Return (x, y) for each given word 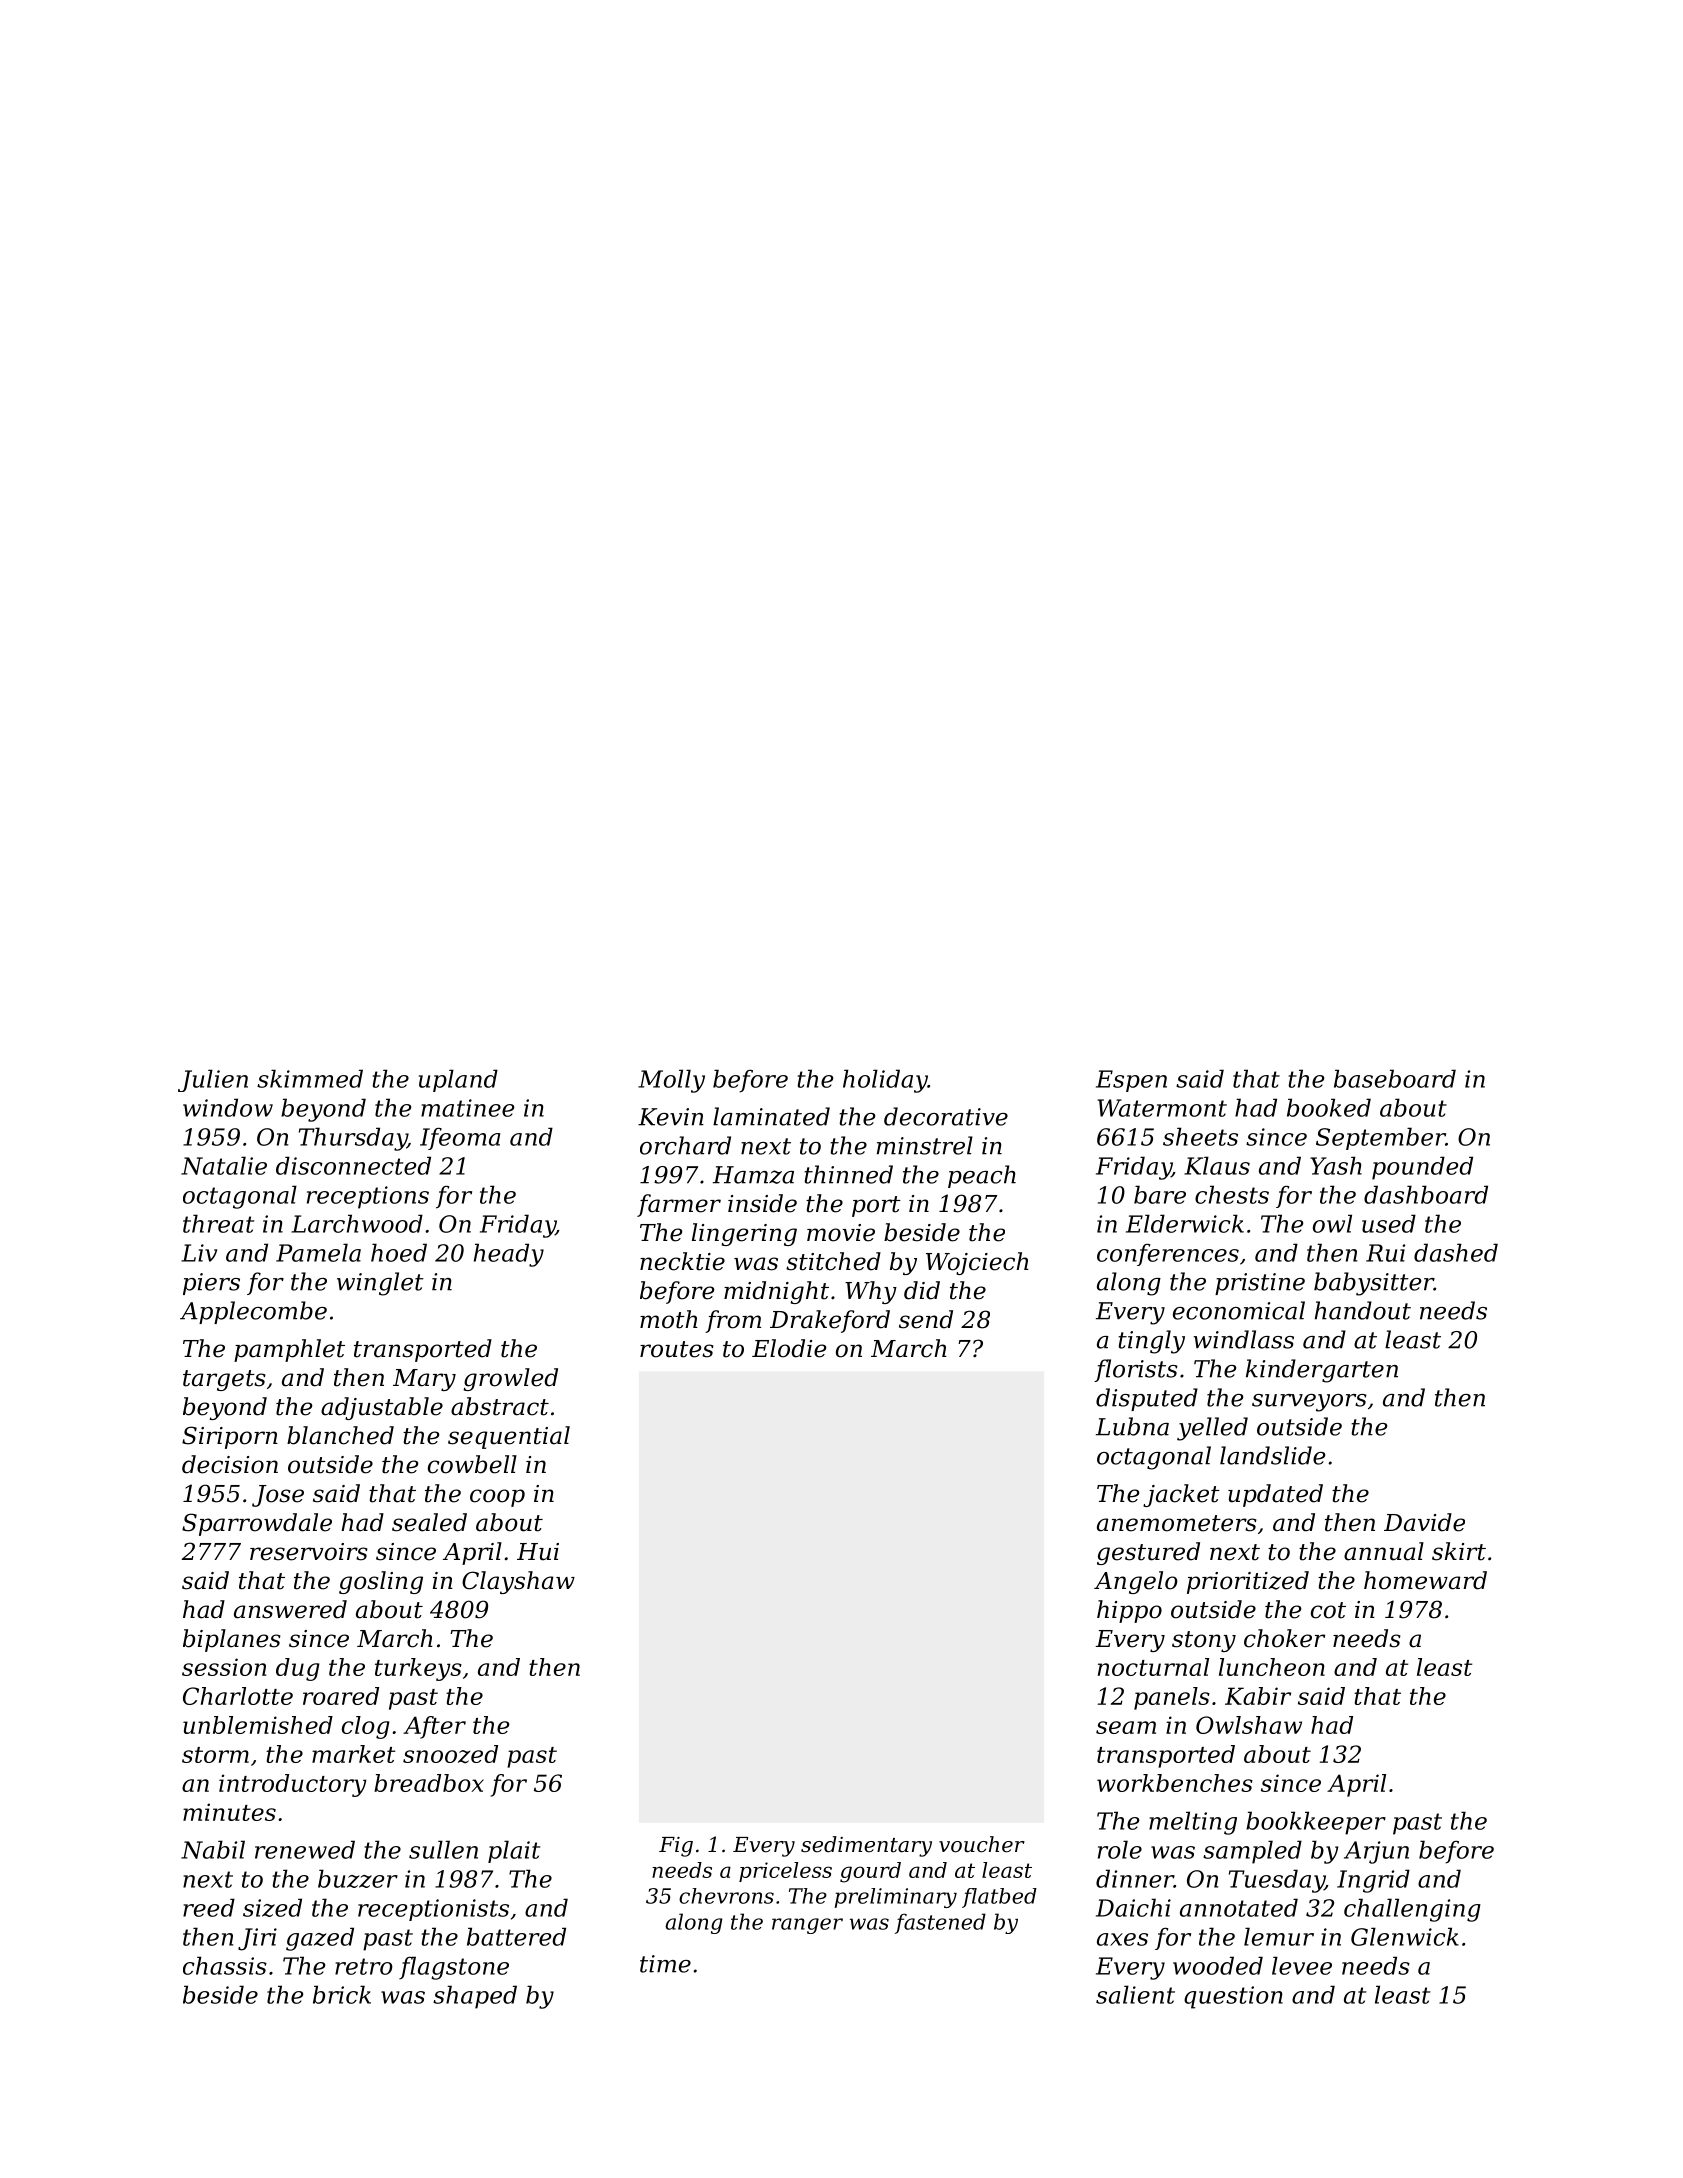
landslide (1272, 1455)
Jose (278, 1496)
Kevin (671, 1117)
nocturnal (1153, 1667)
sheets (1200, 1136)
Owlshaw (1249, 1725)
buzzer (358, 1878)
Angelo (1136, 1582)
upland (458, 1080)
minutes (229, 1812)
